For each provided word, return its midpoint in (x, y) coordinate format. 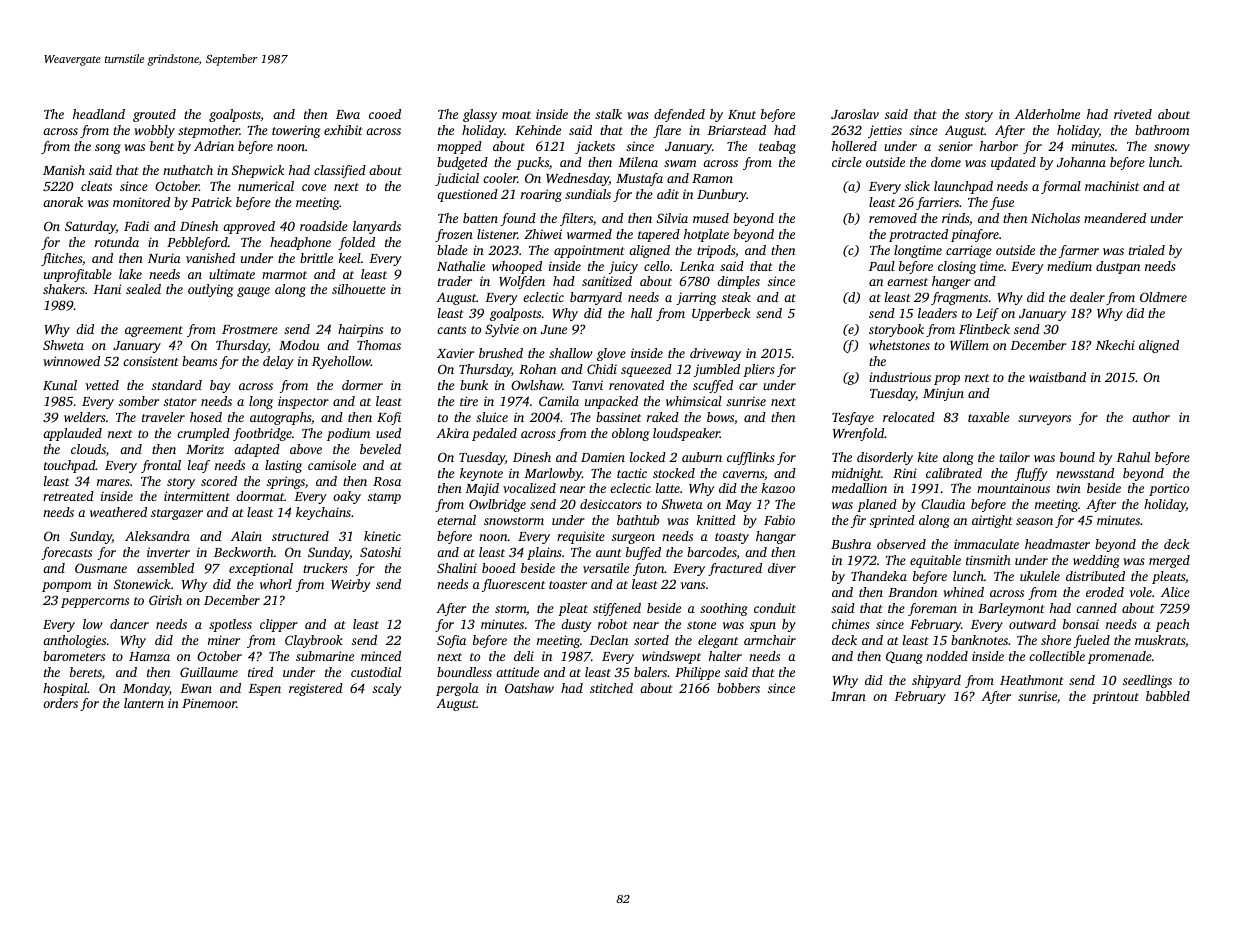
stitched (611, 688)
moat (516, 115)
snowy (1172, 149)
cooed (385, 114)
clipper (279, 625)
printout (1115, 697)
